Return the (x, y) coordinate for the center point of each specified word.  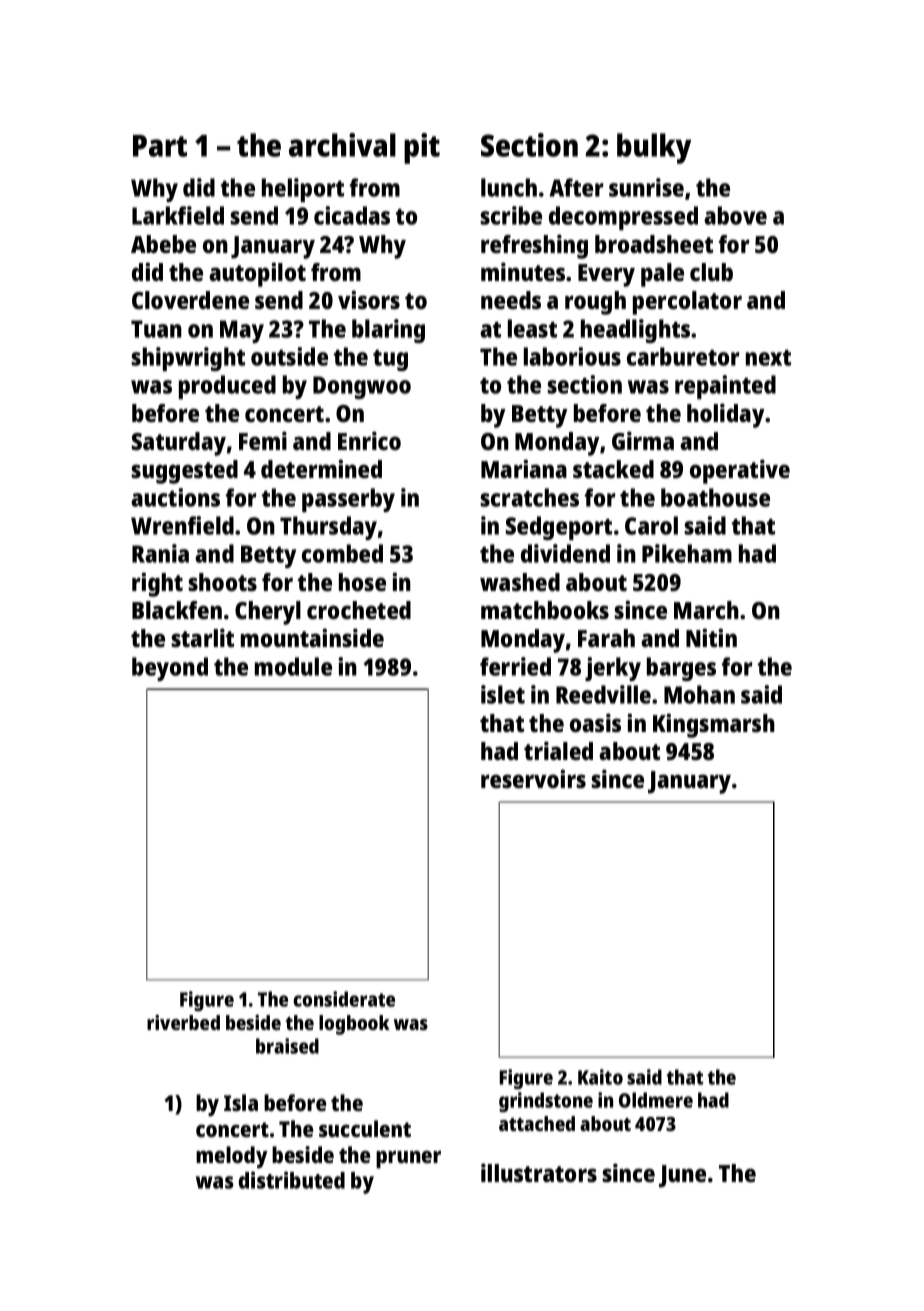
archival (342, 145)
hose (362, 582)
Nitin (711, 637)
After (576, 187)
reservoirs (533, 778)
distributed (292, 1180)
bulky (654, 148)
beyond (170, 669)
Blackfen (177, 610)
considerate (344, 999)
